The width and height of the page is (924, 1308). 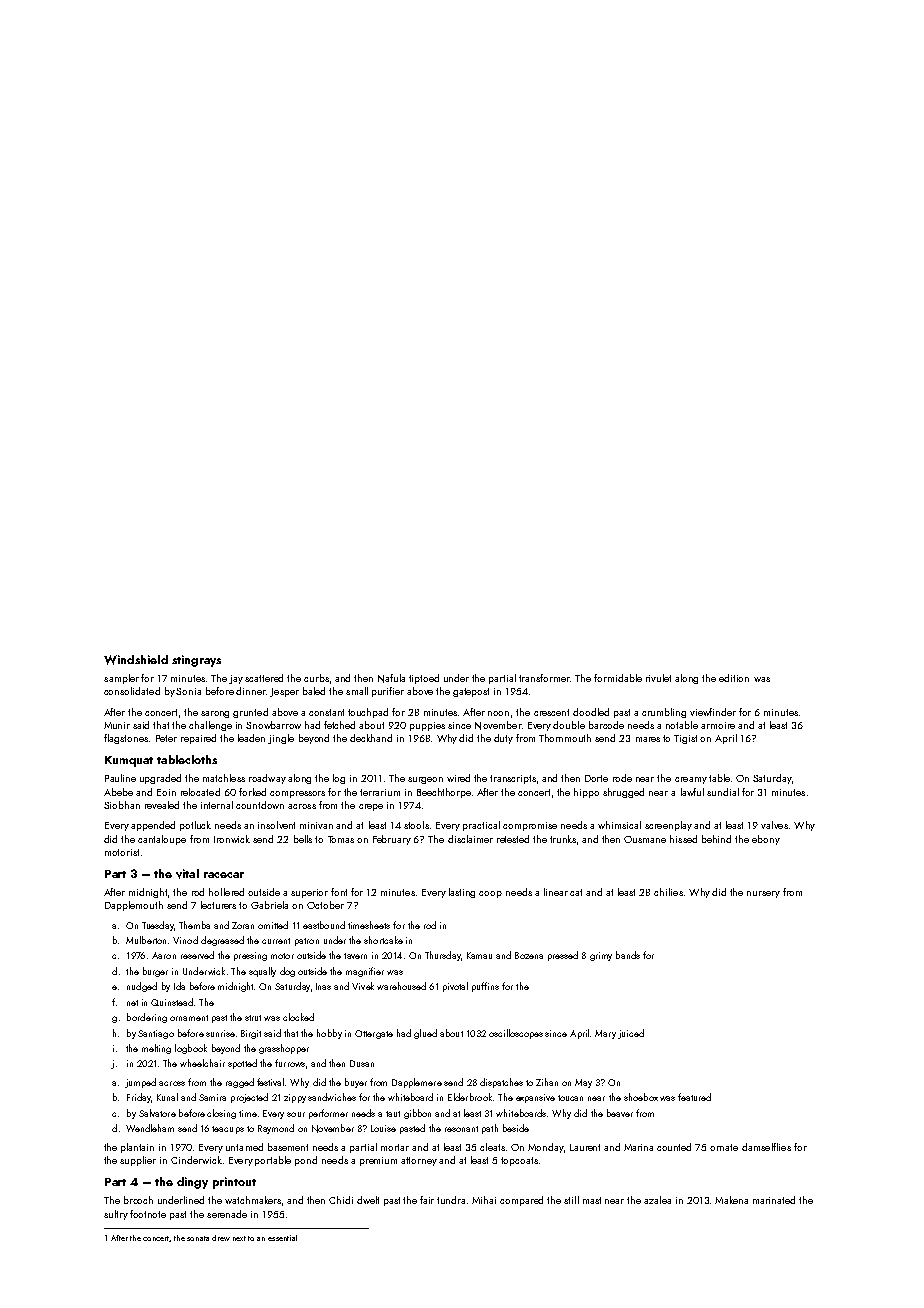 I want to click on chilies, so click(x=668, y=892).
